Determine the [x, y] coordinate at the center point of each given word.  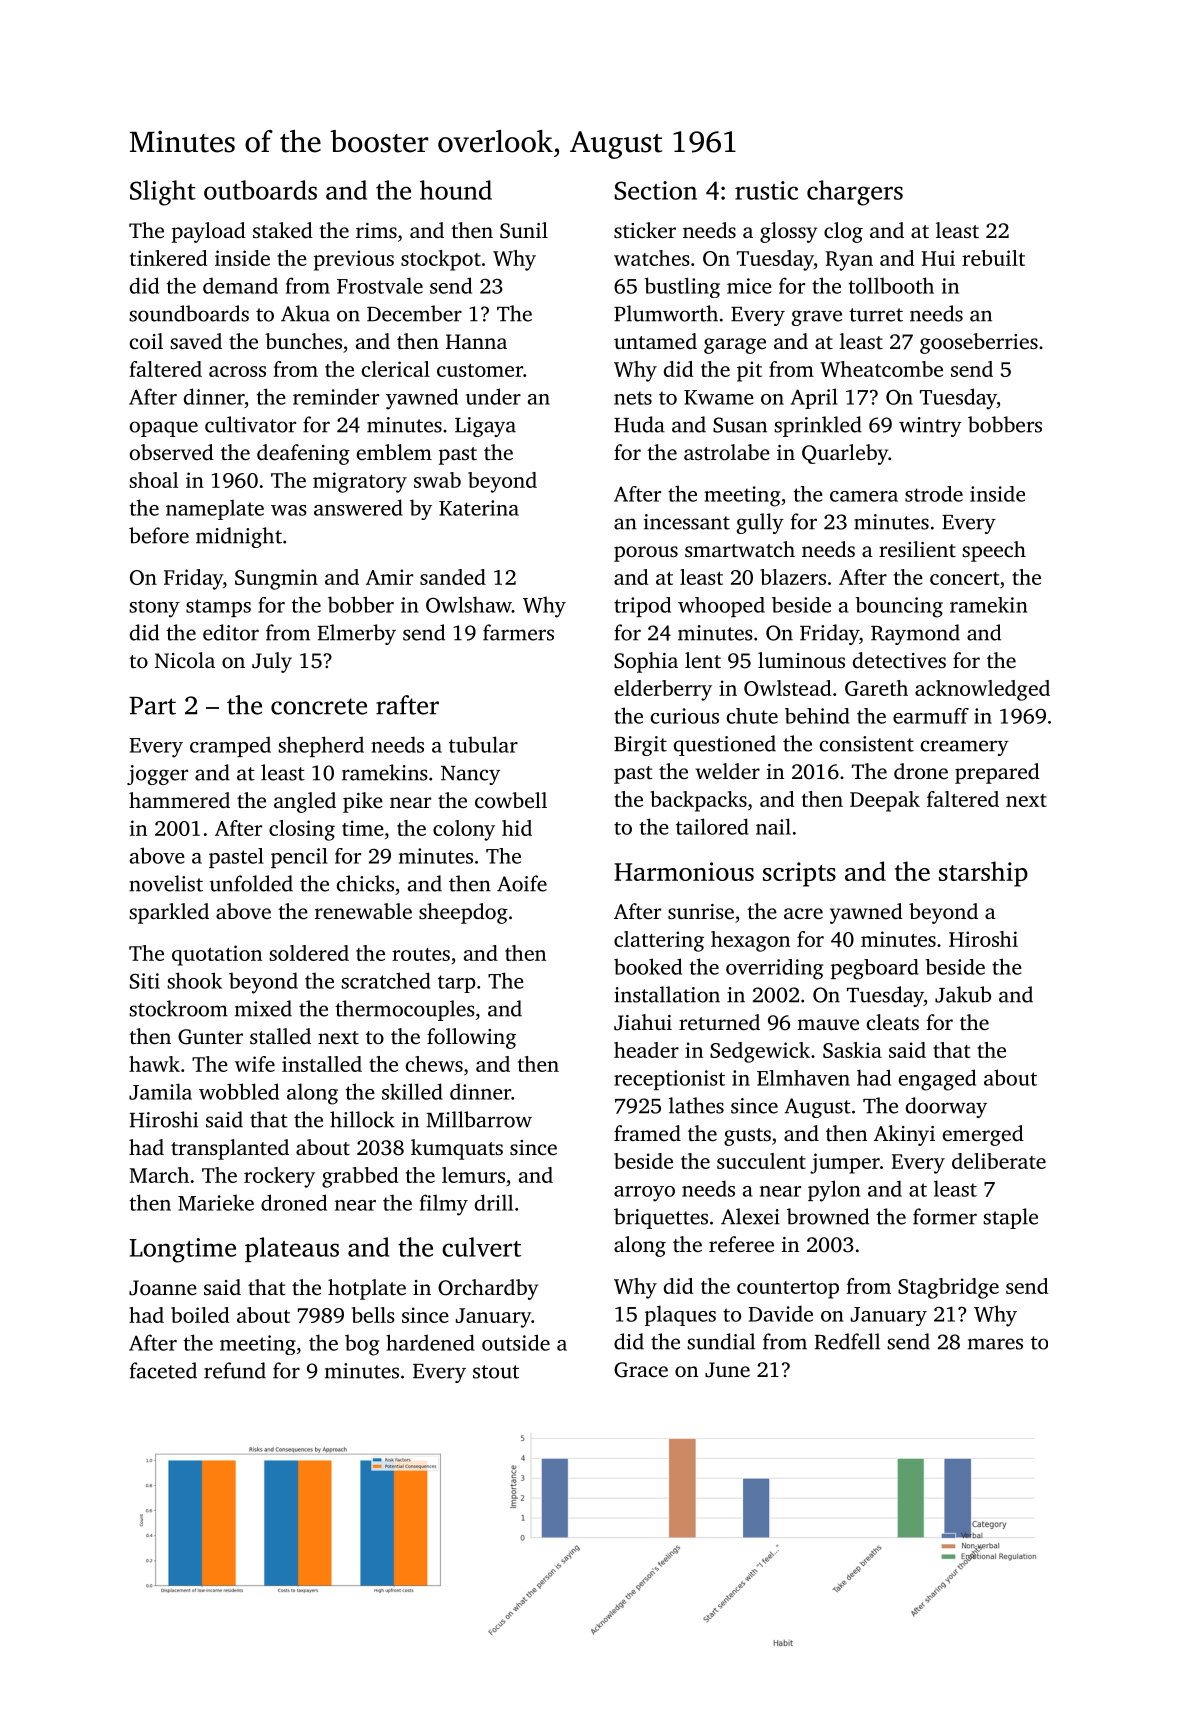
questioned [725, 745]
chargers [855, 193]
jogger [157, 775]
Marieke [216, 1202]
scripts [799, 874]
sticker [645, 230]
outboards [260, 190]
